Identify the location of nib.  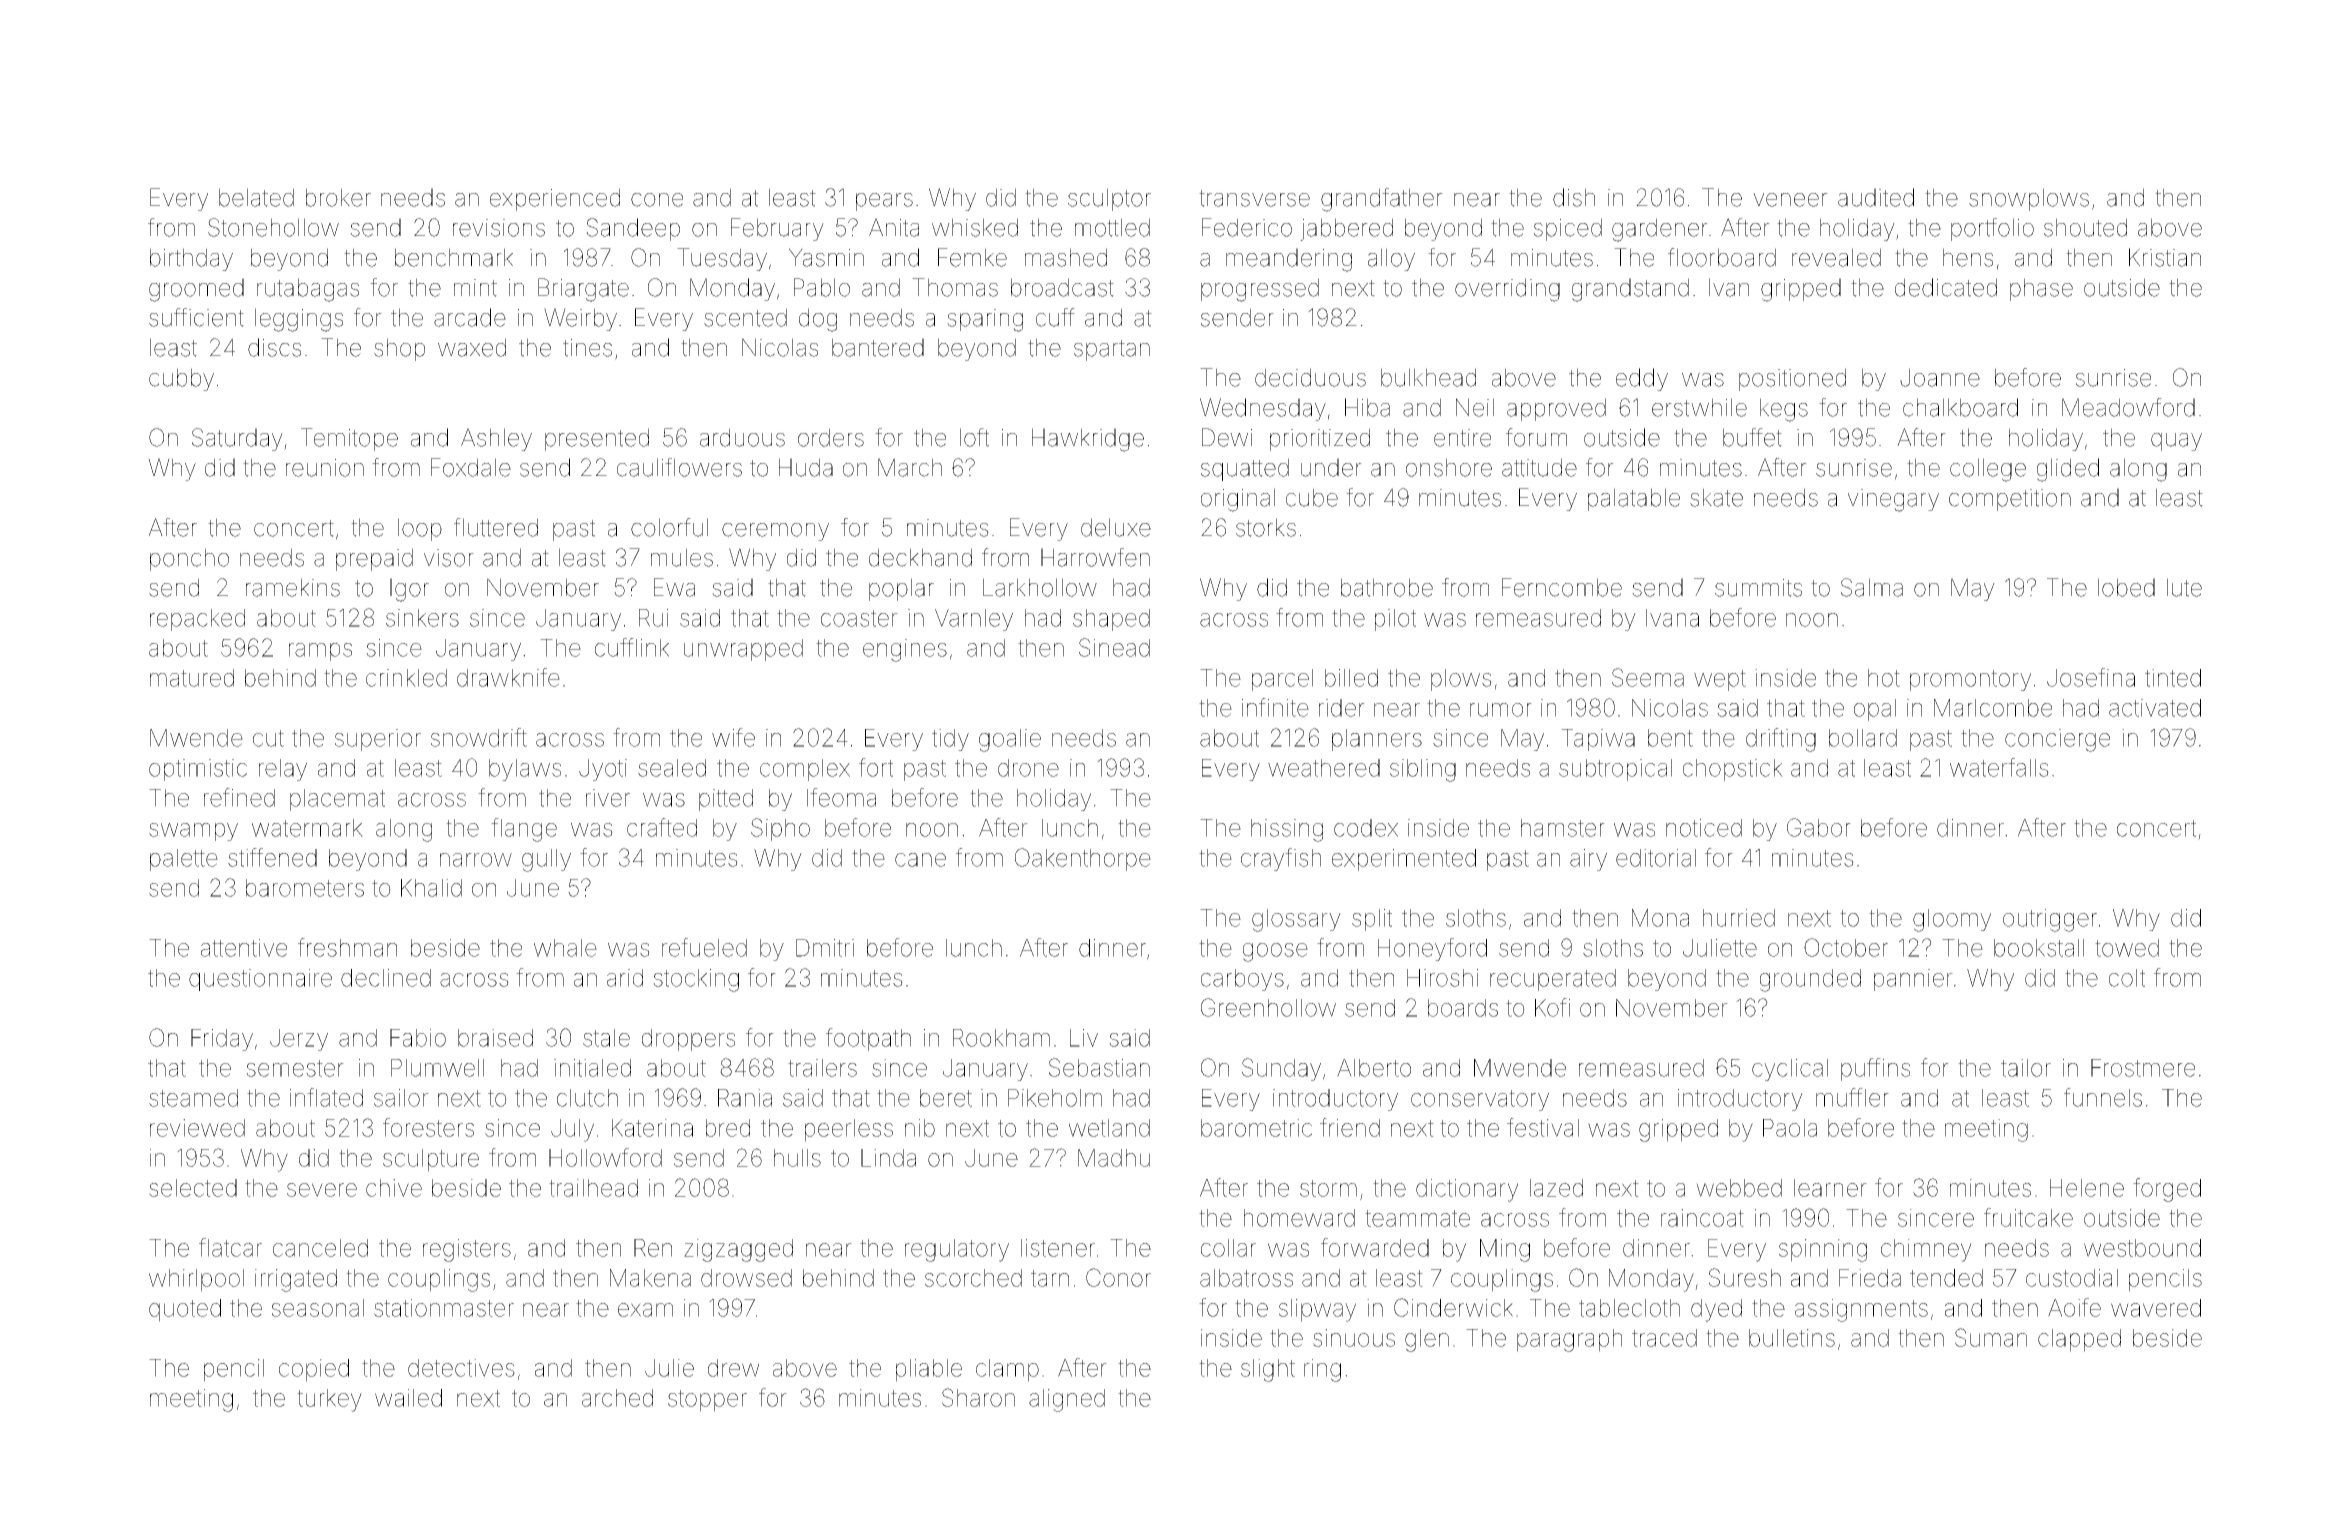
(920, 1128).
